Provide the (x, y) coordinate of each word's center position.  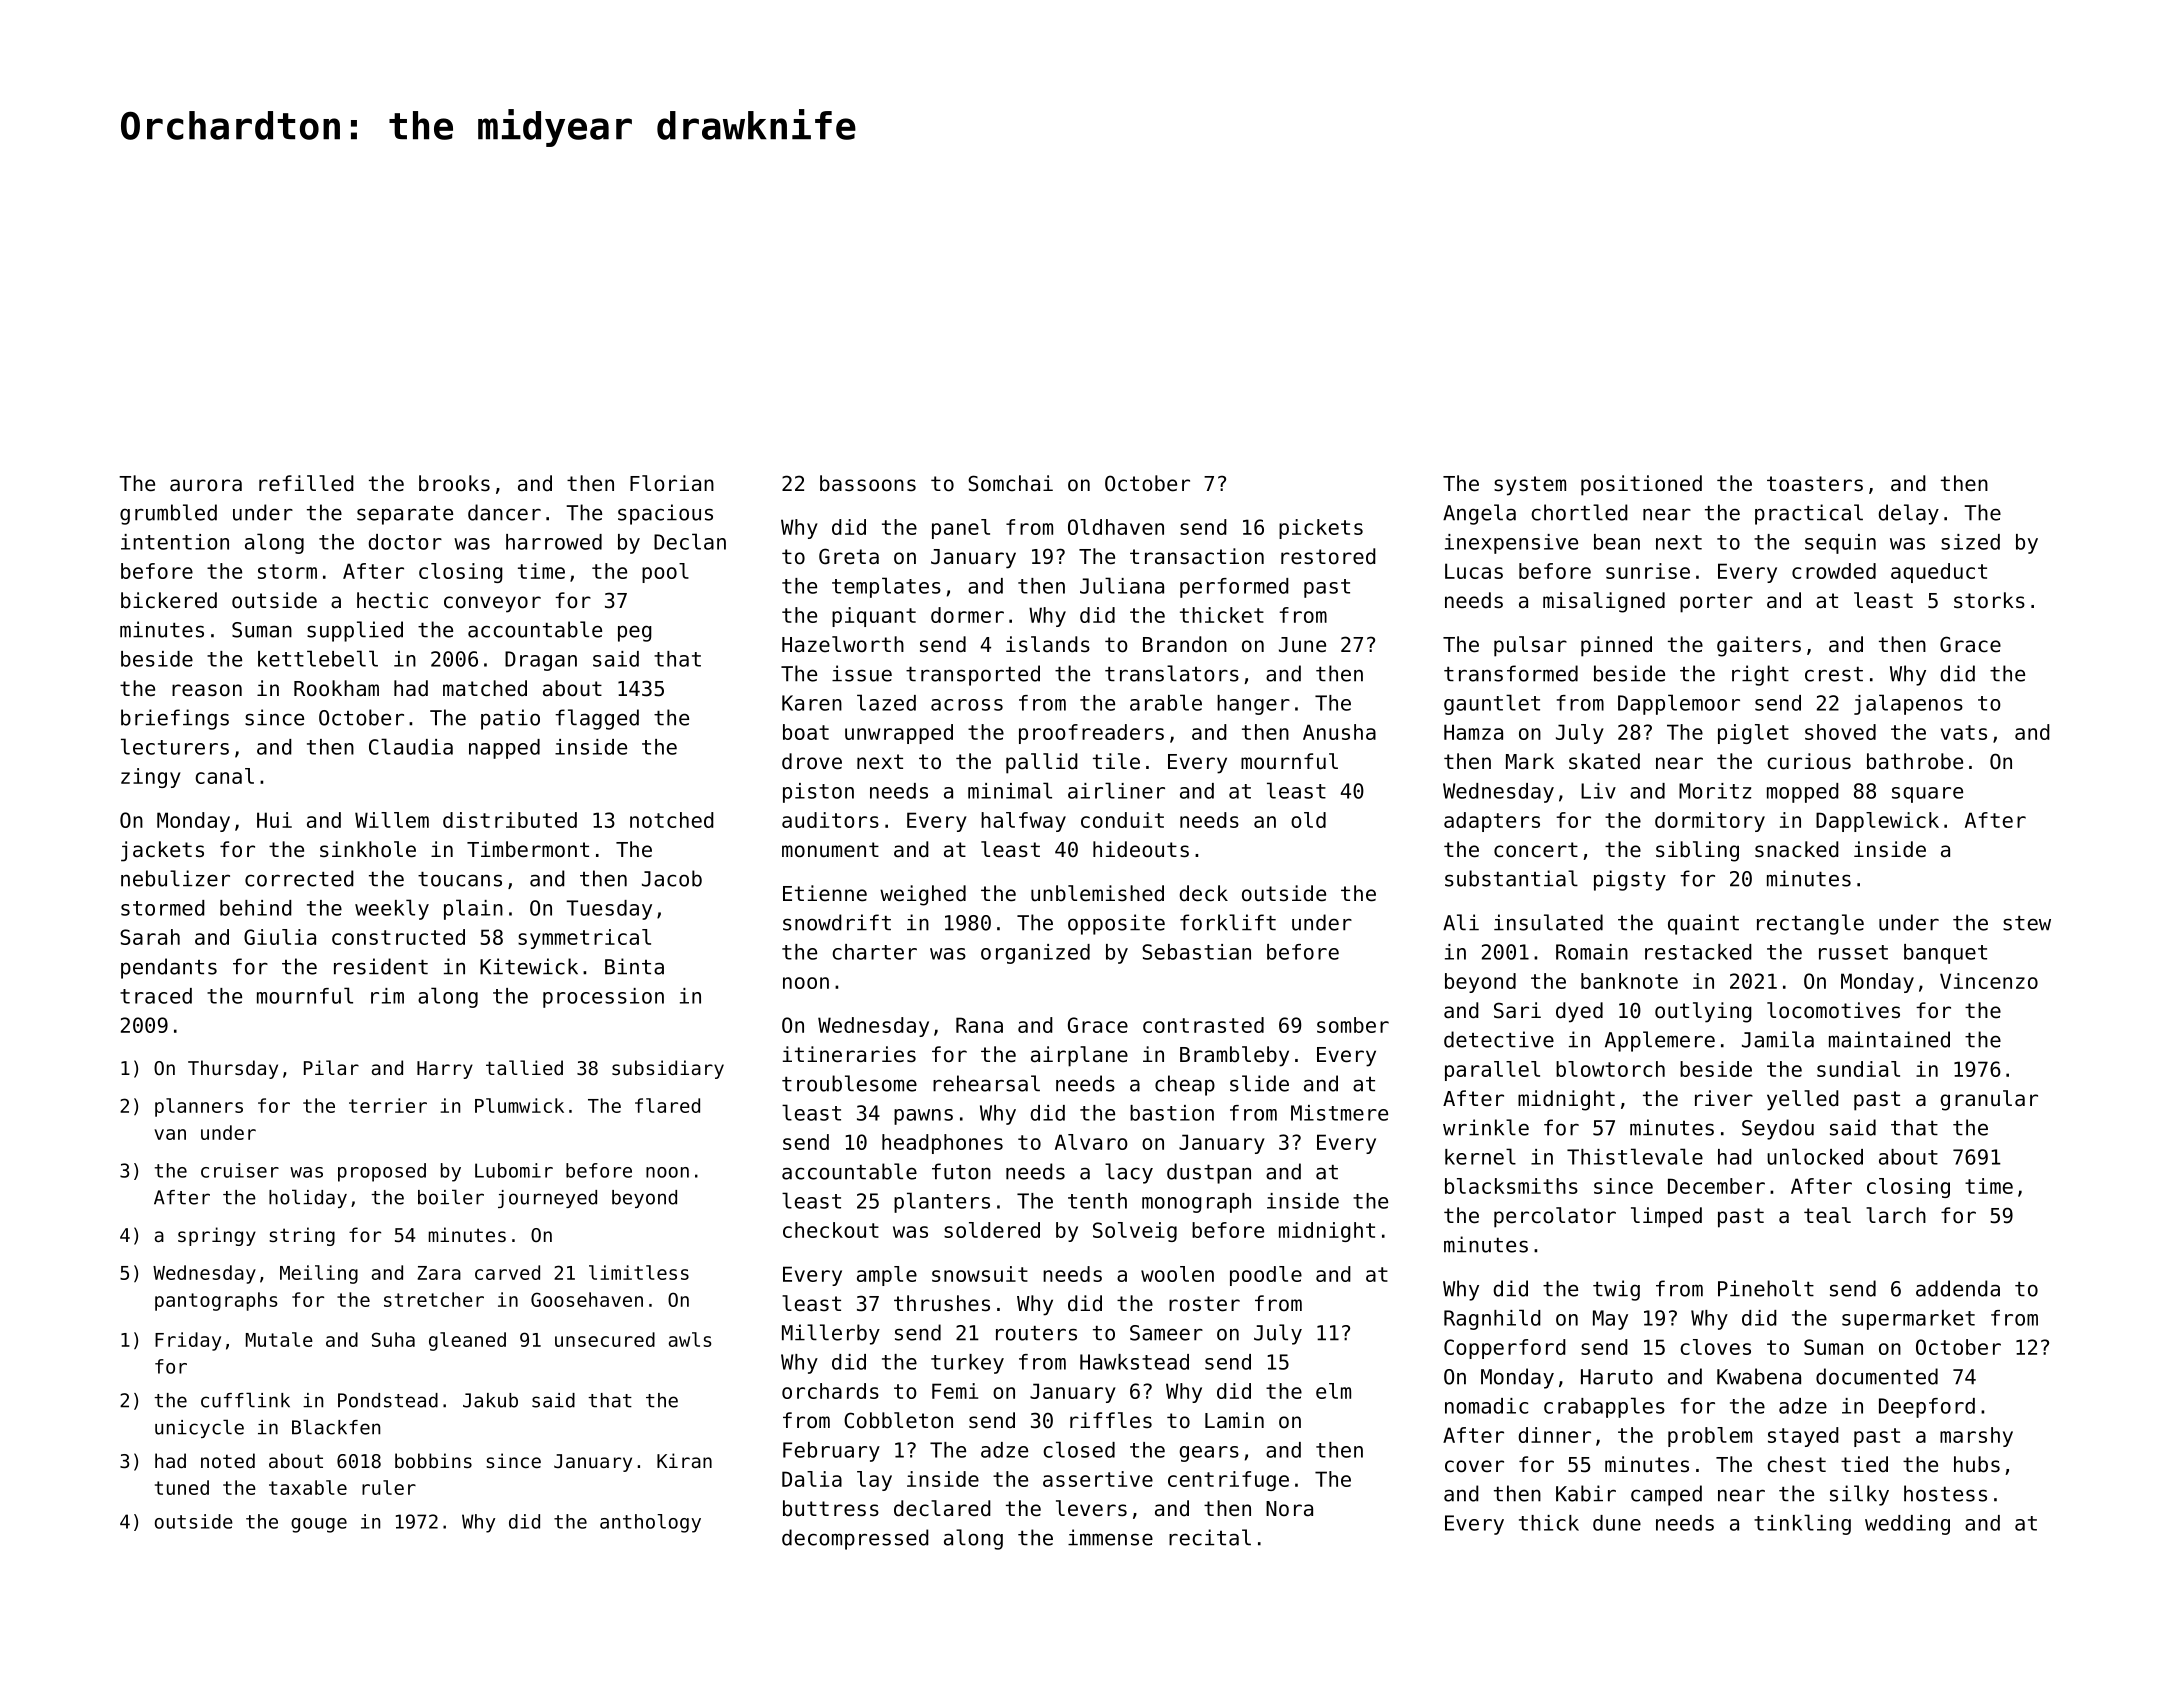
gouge (319, 1525)
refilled (306, 483)
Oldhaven (1116, 527)
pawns (923, 1117)
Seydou (1778, 1129)
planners (199, 1107)
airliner (1116, 790)
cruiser (240, 1170)
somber (1353, 1025)
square (1927, 795)
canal (224, 776)
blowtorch (1610, 1069)
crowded (1834, 571)
